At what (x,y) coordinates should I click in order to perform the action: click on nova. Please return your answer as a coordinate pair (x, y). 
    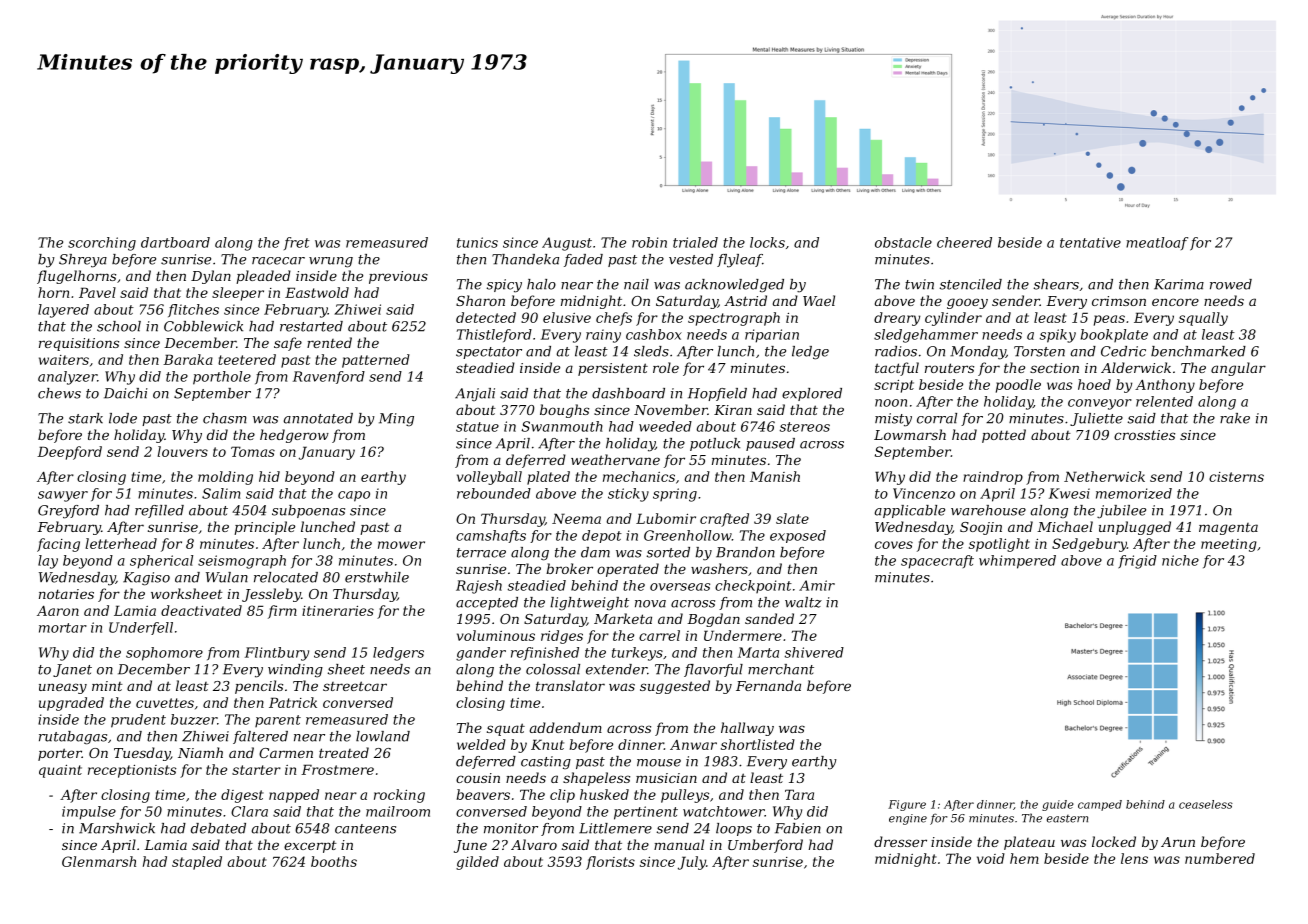
    Looking at the image, I should click on (650, 604).
